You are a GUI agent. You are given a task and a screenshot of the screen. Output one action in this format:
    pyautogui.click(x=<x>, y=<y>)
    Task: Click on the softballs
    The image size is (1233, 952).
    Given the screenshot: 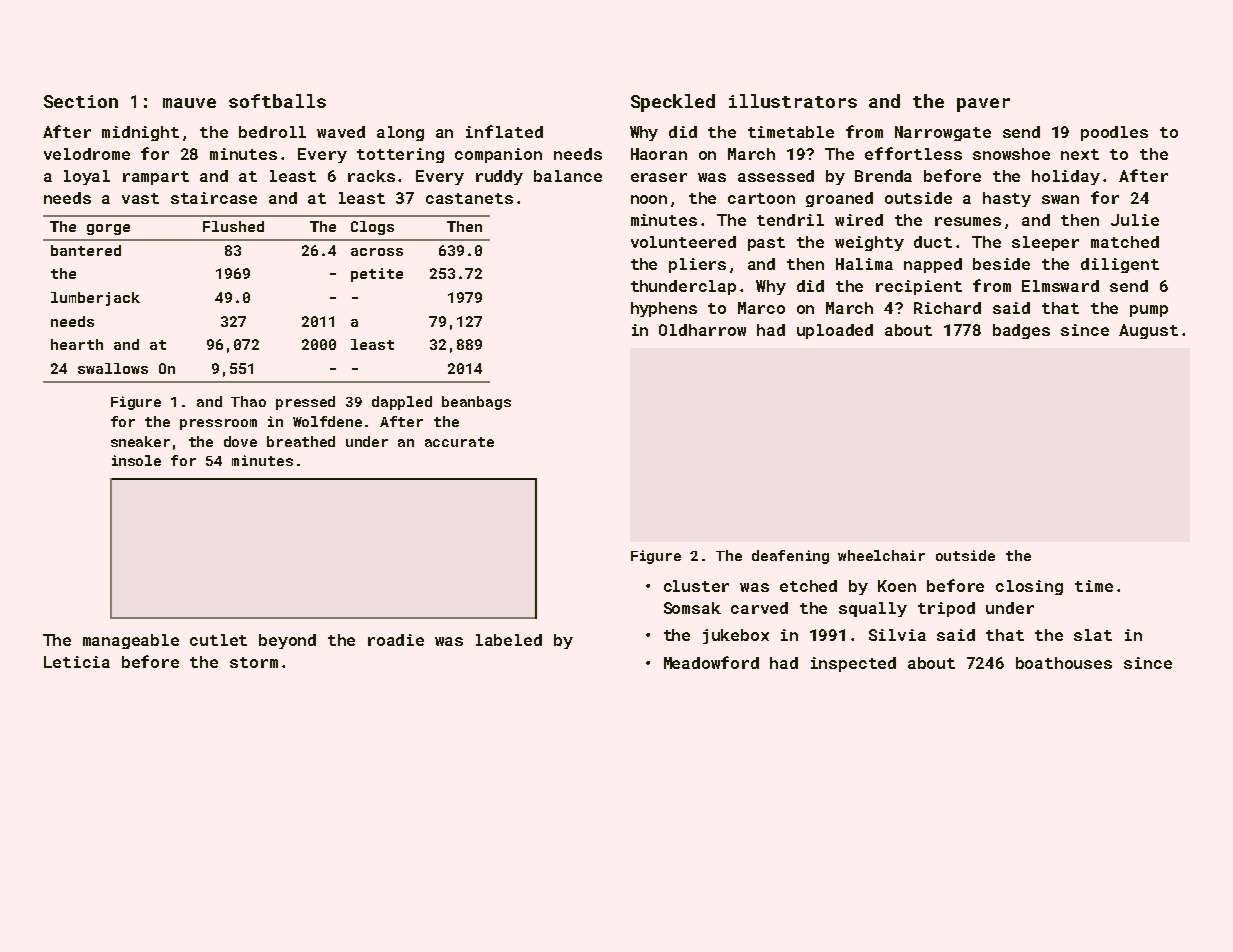 What is the action you would take?
    pyautogui.click(x=277, y=101)
